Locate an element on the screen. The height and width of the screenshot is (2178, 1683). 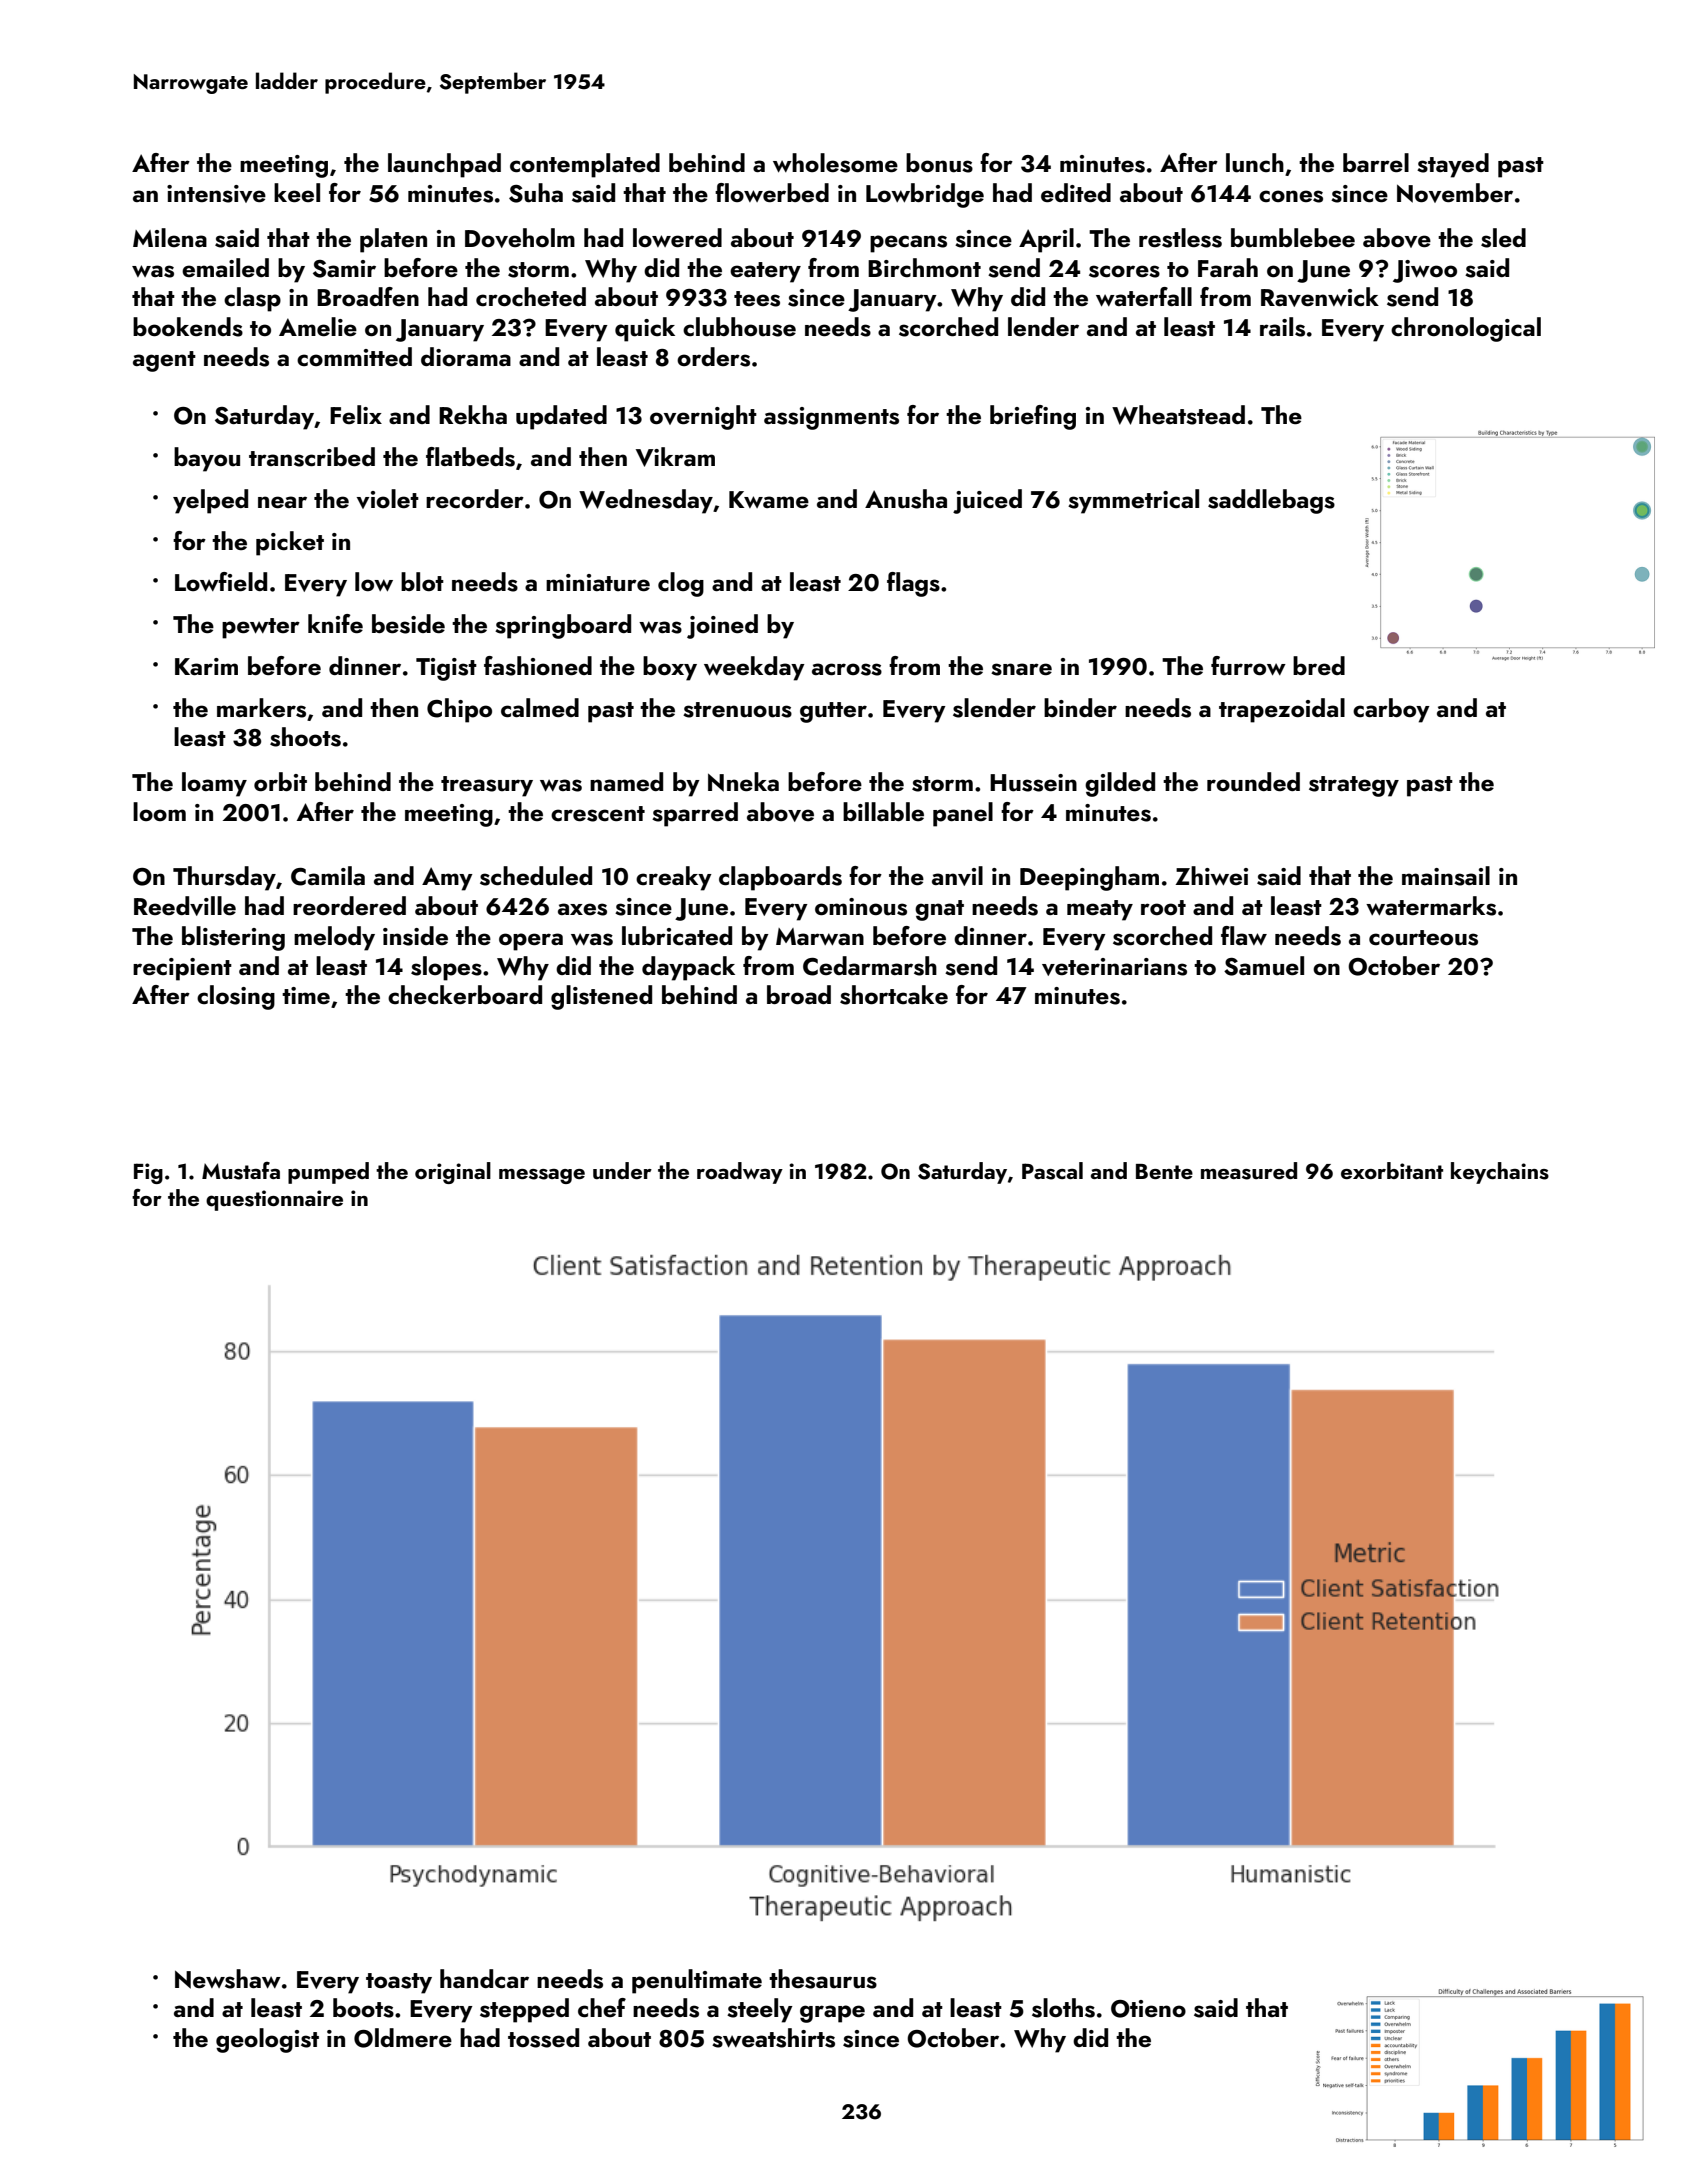
message is located at coordinates (542, 1176).
